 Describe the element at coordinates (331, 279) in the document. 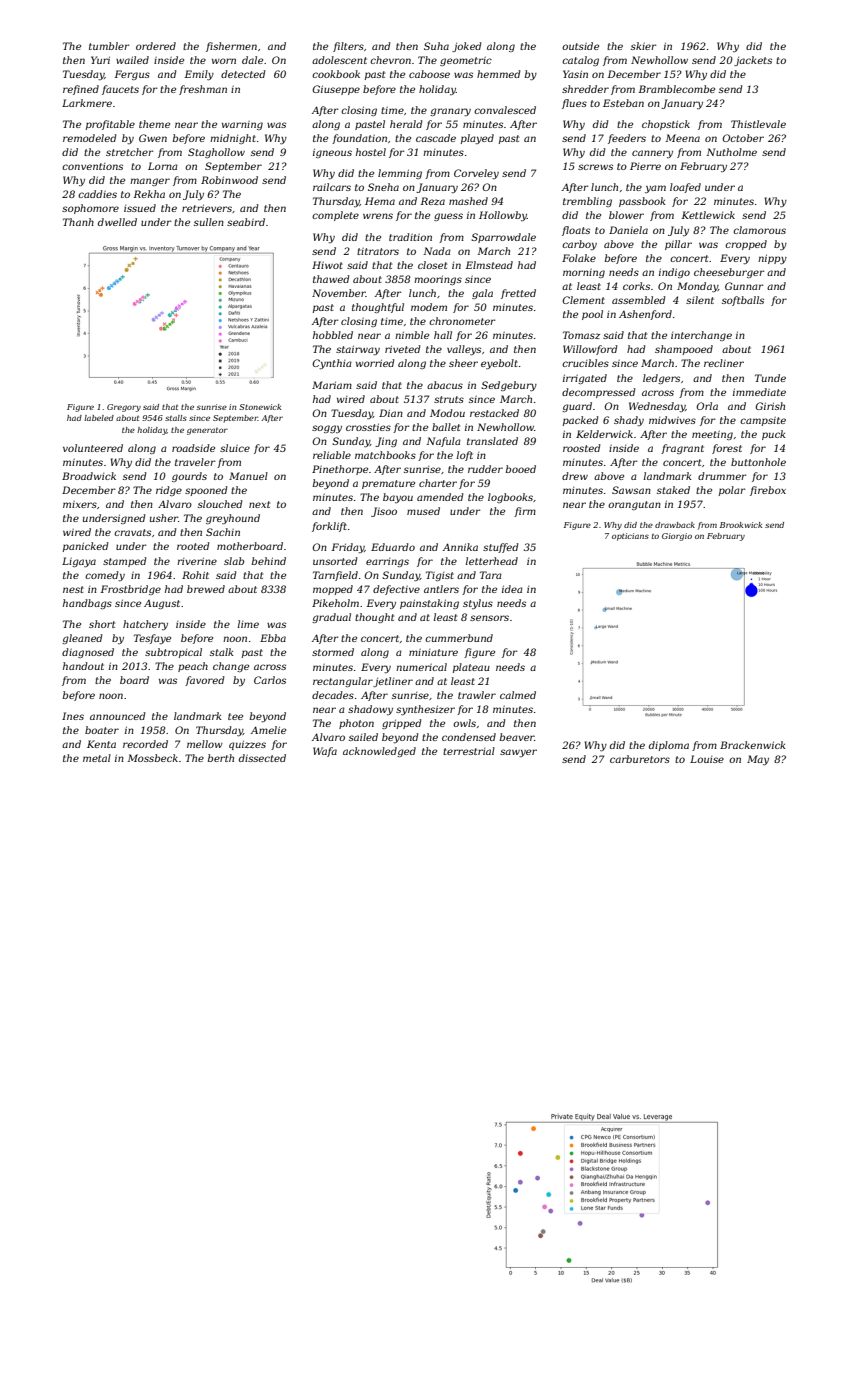

I see `thawed` at that location.
